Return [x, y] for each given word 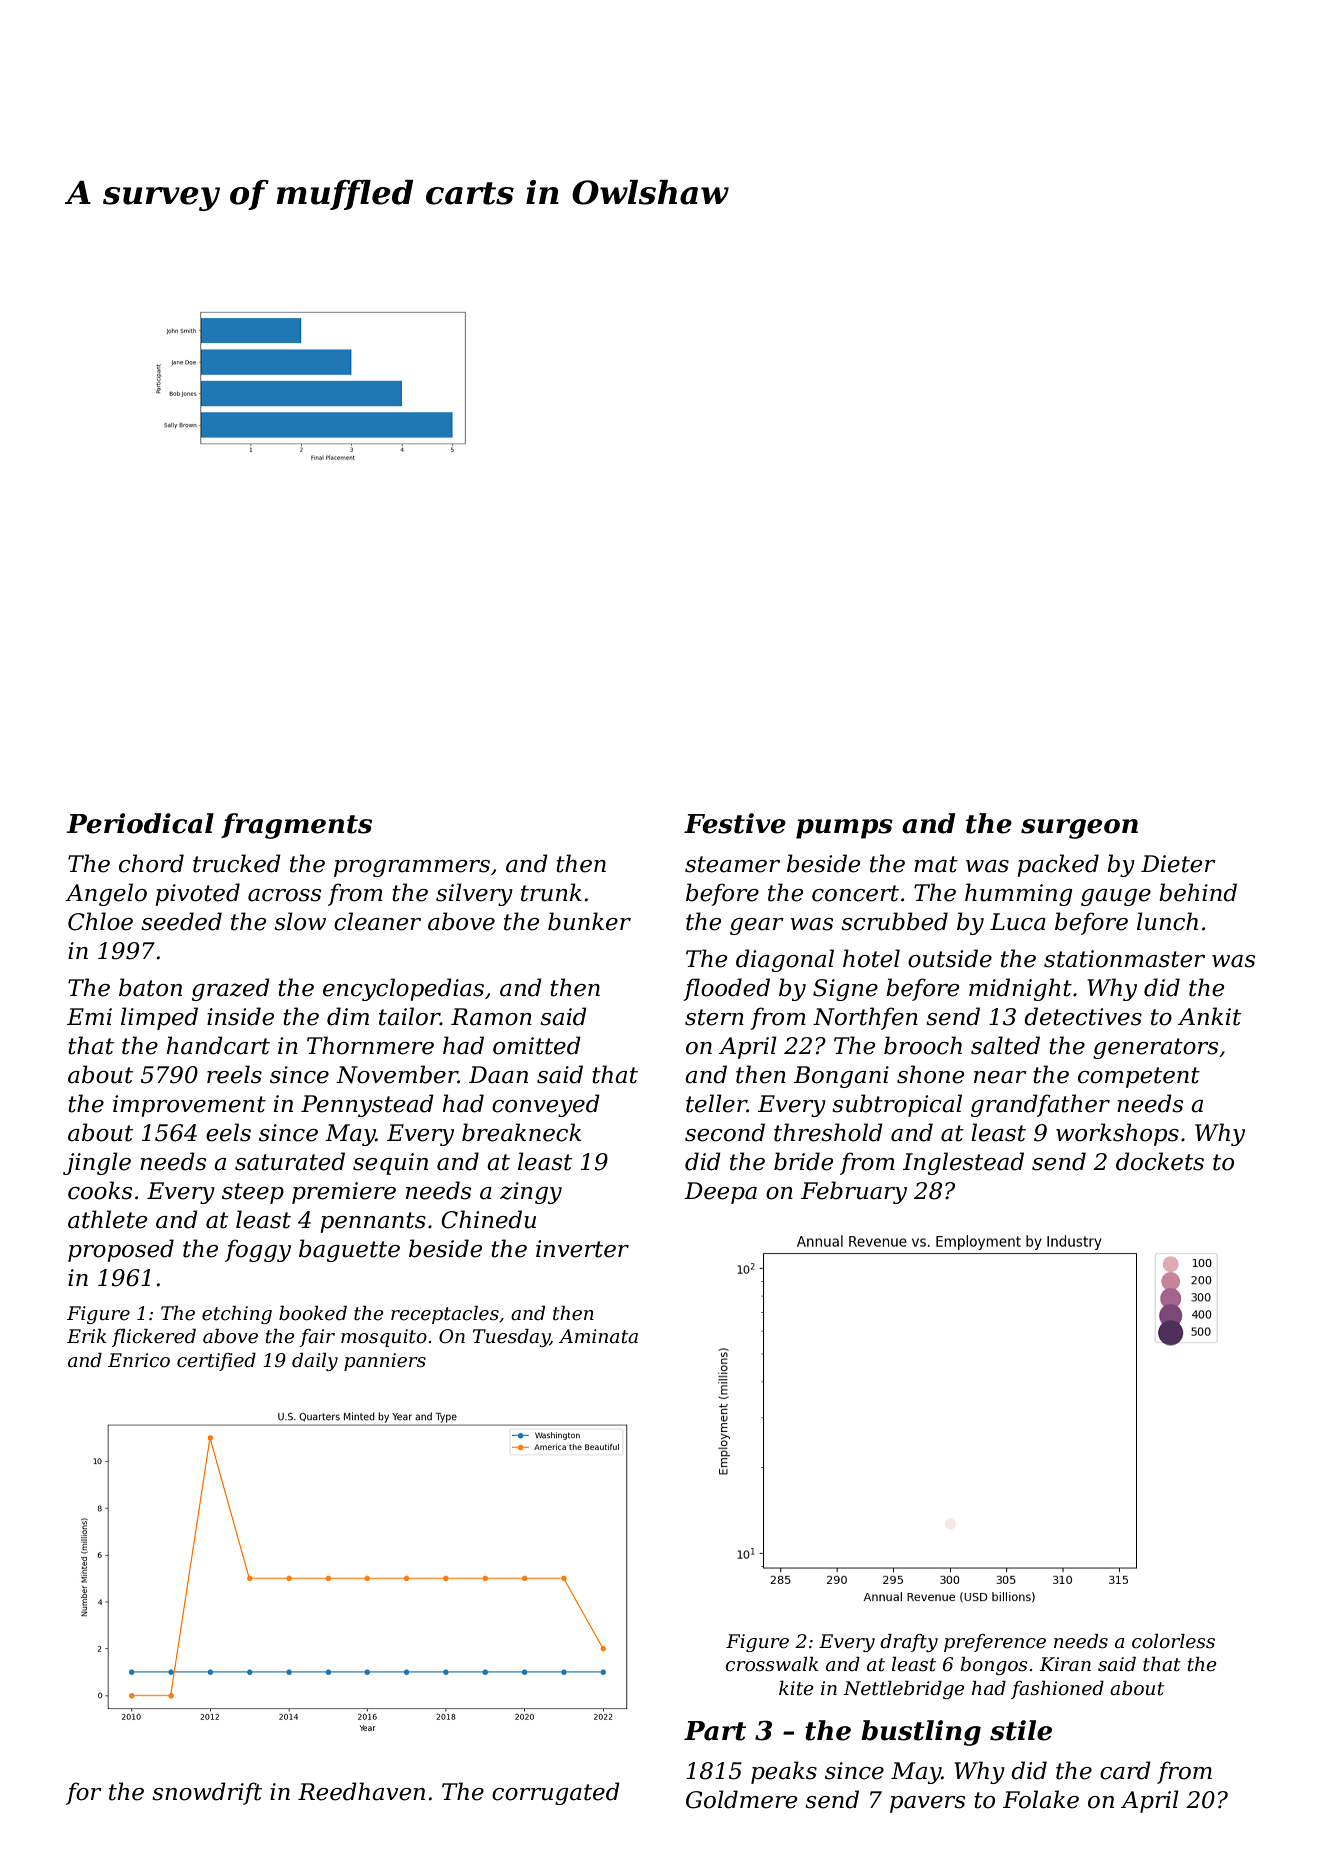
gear [757, 926]
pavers [927, 1804]
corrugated [556, 1793]
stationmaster [1124, 959]
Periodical [140, 823]
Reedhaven [361, 1791]
